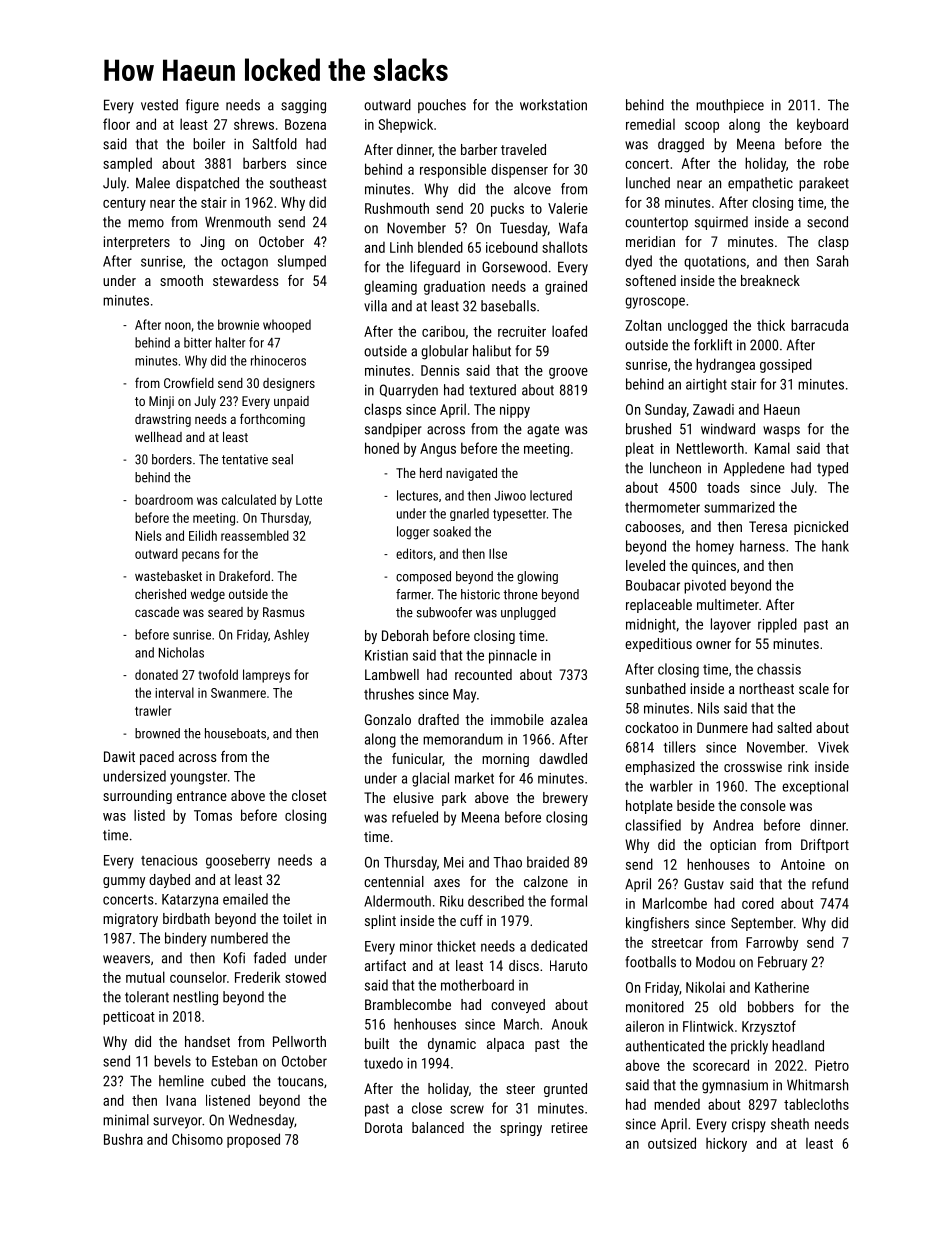 This document has height=1233, width=952. What do you see at coordinates (730, 106) in the document?
I see `mouthpiece` at bounding box center [730, 106].
